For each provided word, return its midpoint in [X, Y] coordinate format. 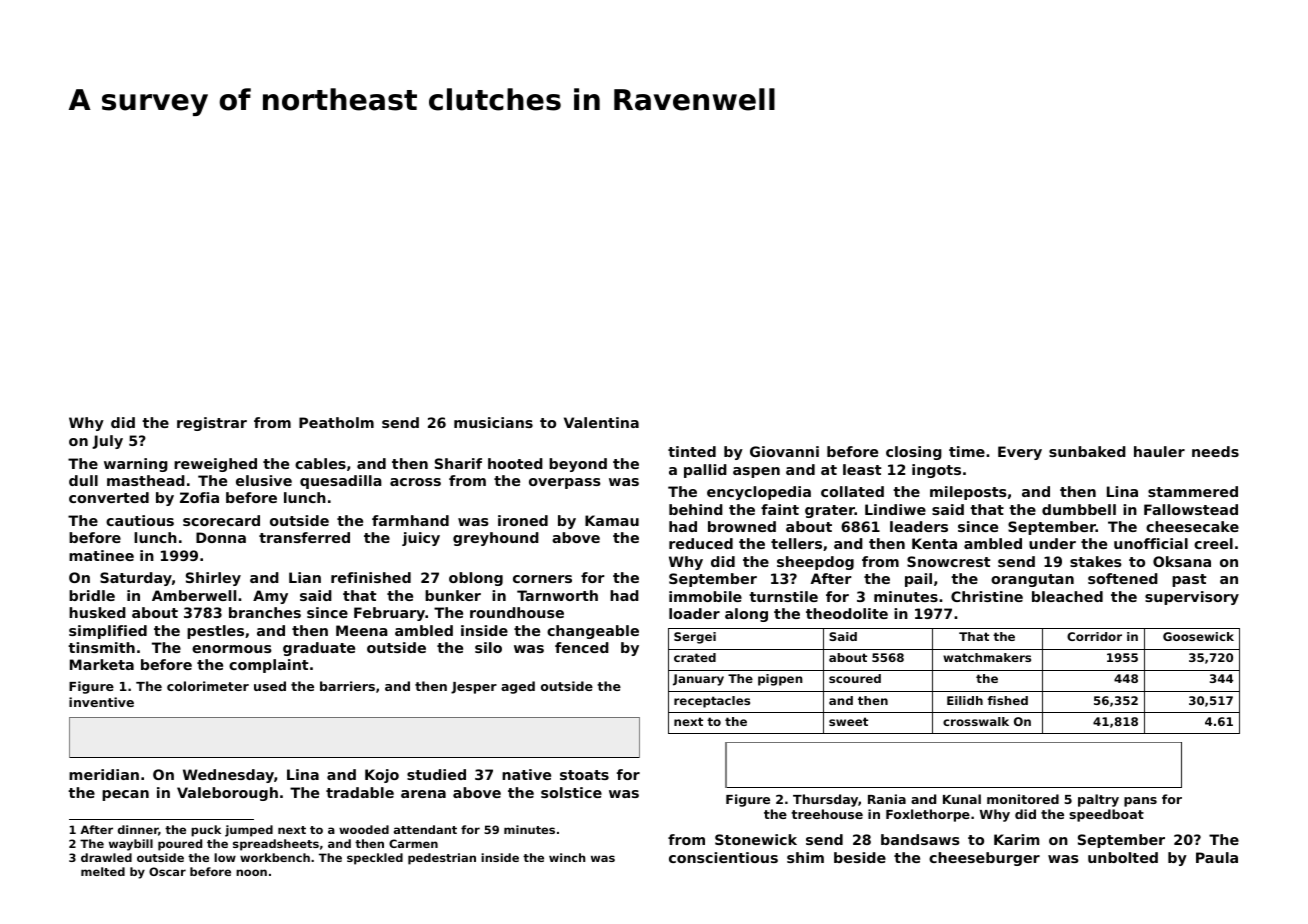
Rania [887, 799]
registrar [212, 424]
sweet [848, 721]
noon [251, 872]
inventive [101, 702]
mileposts [968, 493]
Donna [221, 537]
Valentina [601, 422]
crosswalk [976, 721]
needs [1215, 451]
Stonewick [756, 839]
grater [830, 511]
